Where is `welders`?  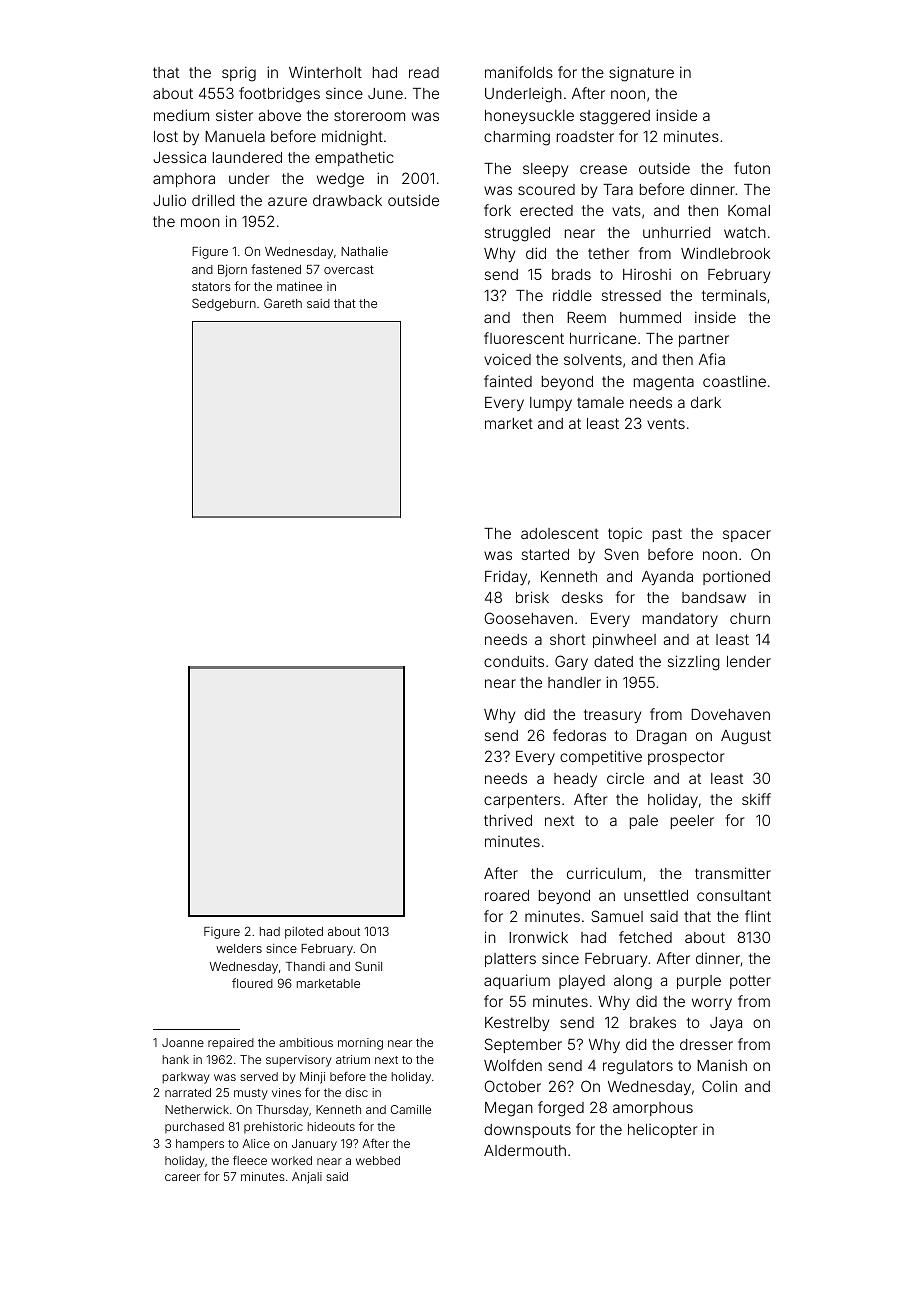 welders is located at coordinates (239, 948).
